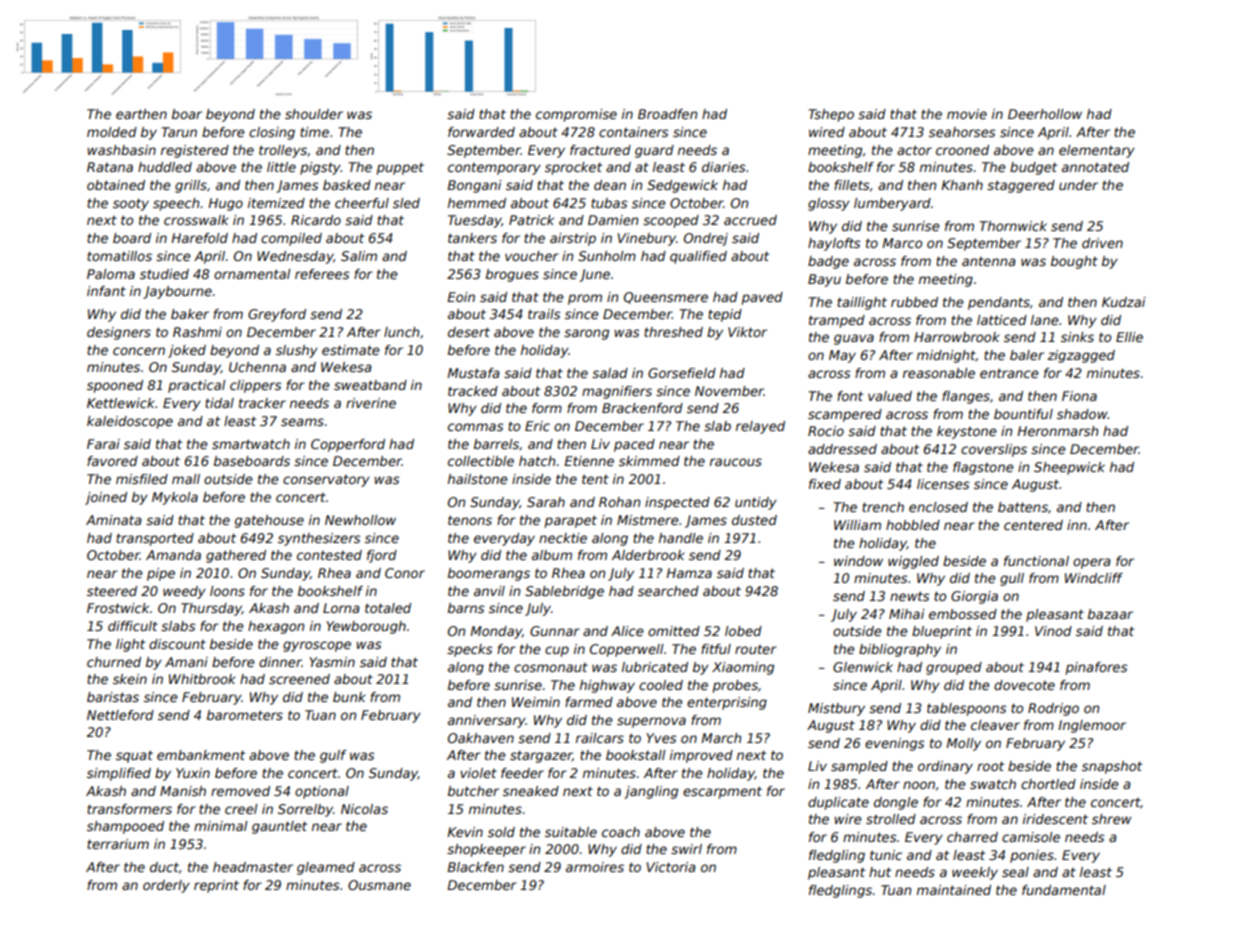 This image has width=1233, height=952. Describe the element at coordinates (954, 890) in the image. I see `maintained` at that location.
